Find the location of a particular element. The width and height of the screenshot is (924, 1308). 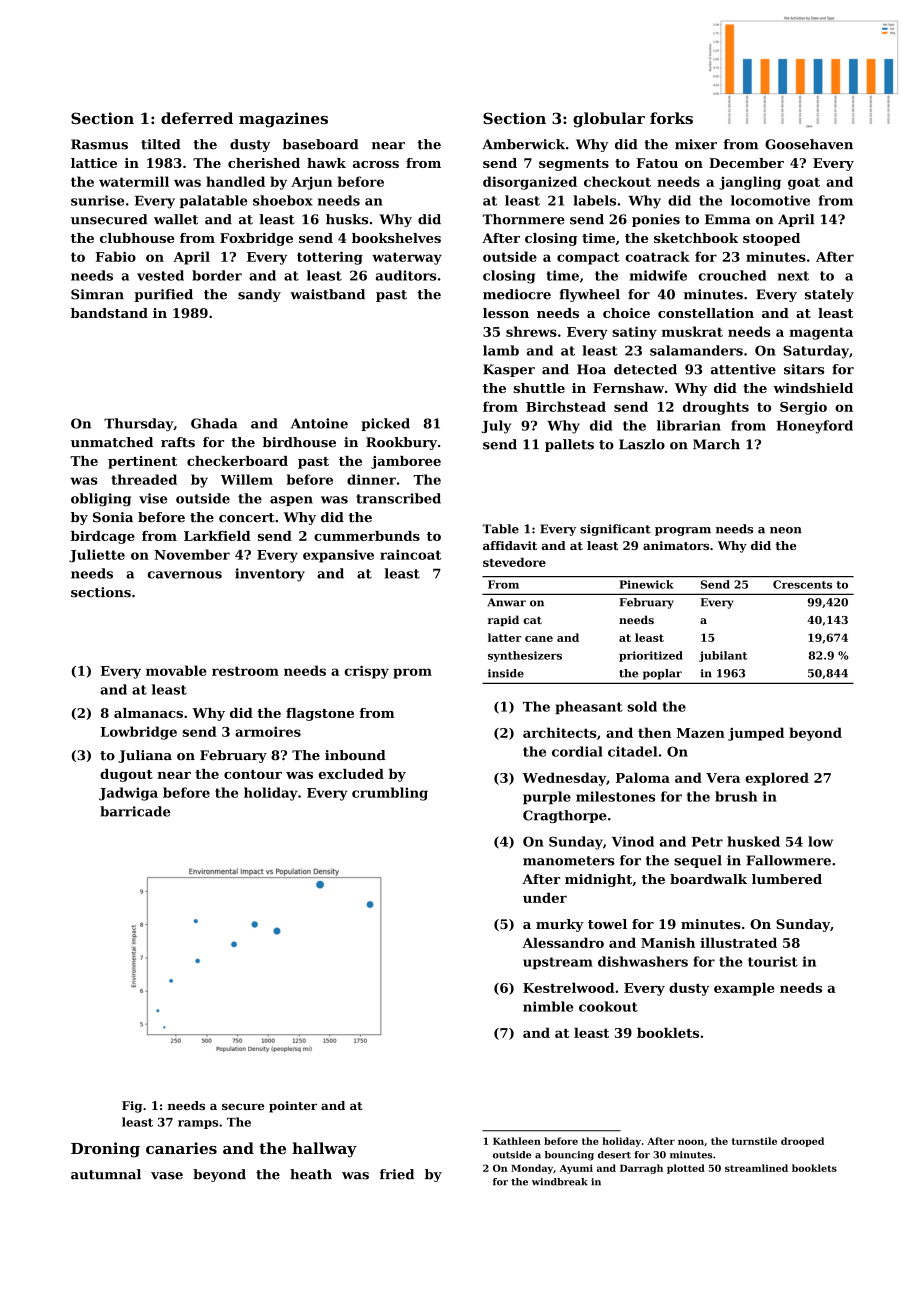

baseboard is located at coordinates (321, 144).
